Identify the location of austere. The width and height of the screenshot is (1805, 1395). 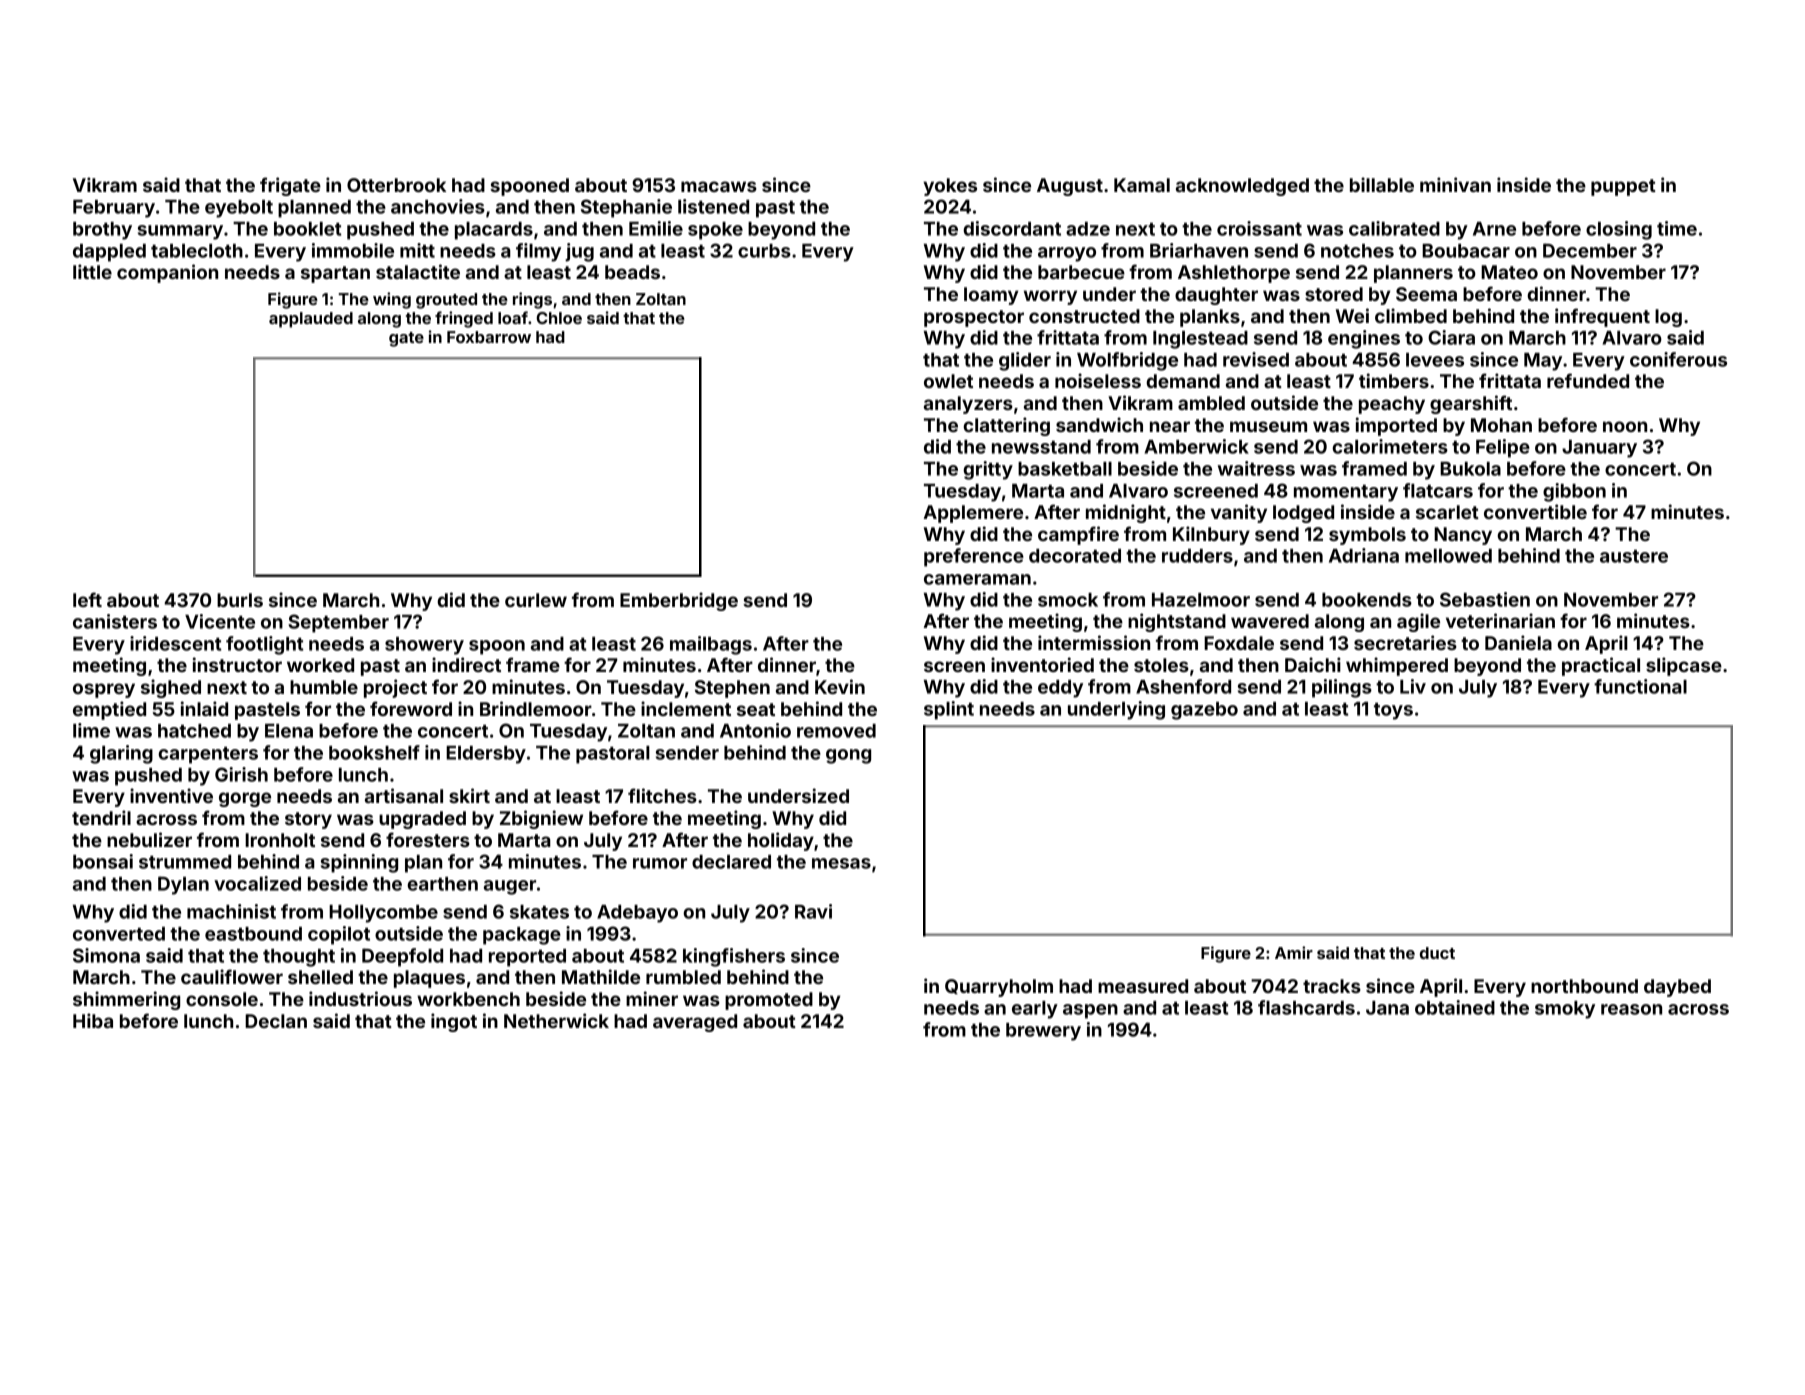
(1634, 556).
